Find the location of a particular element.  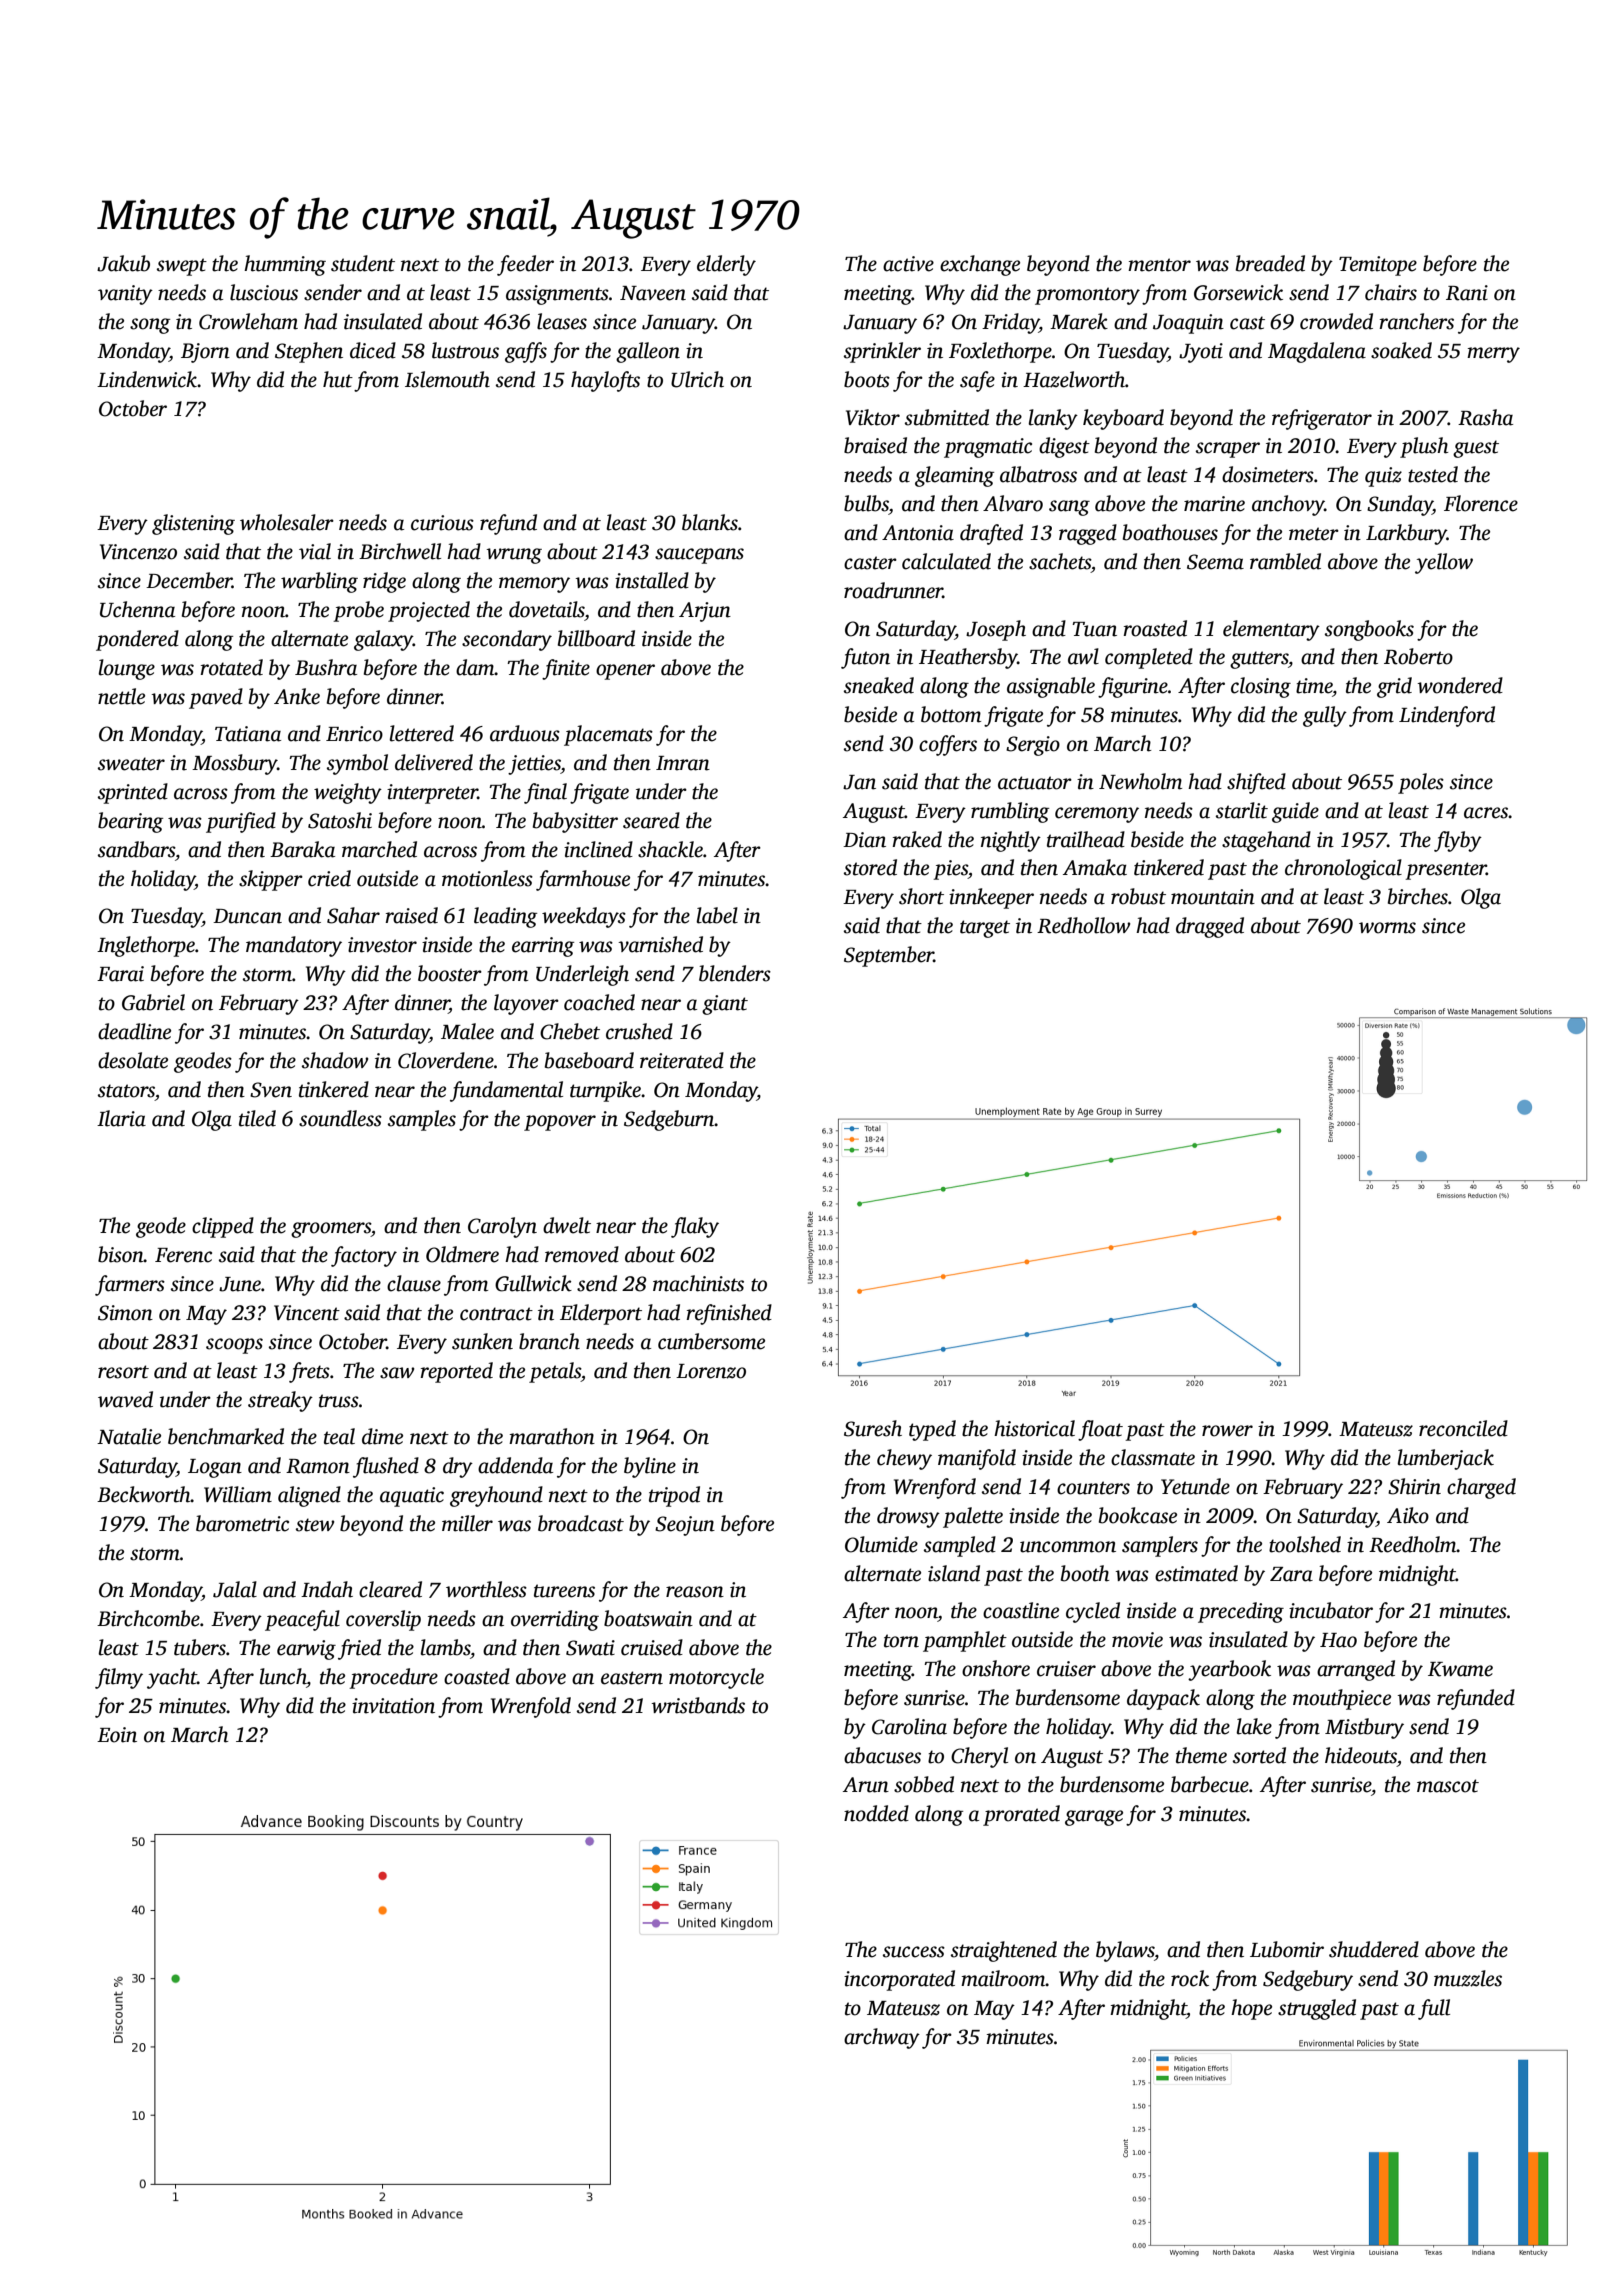

garage is located at coordinates (1094, 1818).
